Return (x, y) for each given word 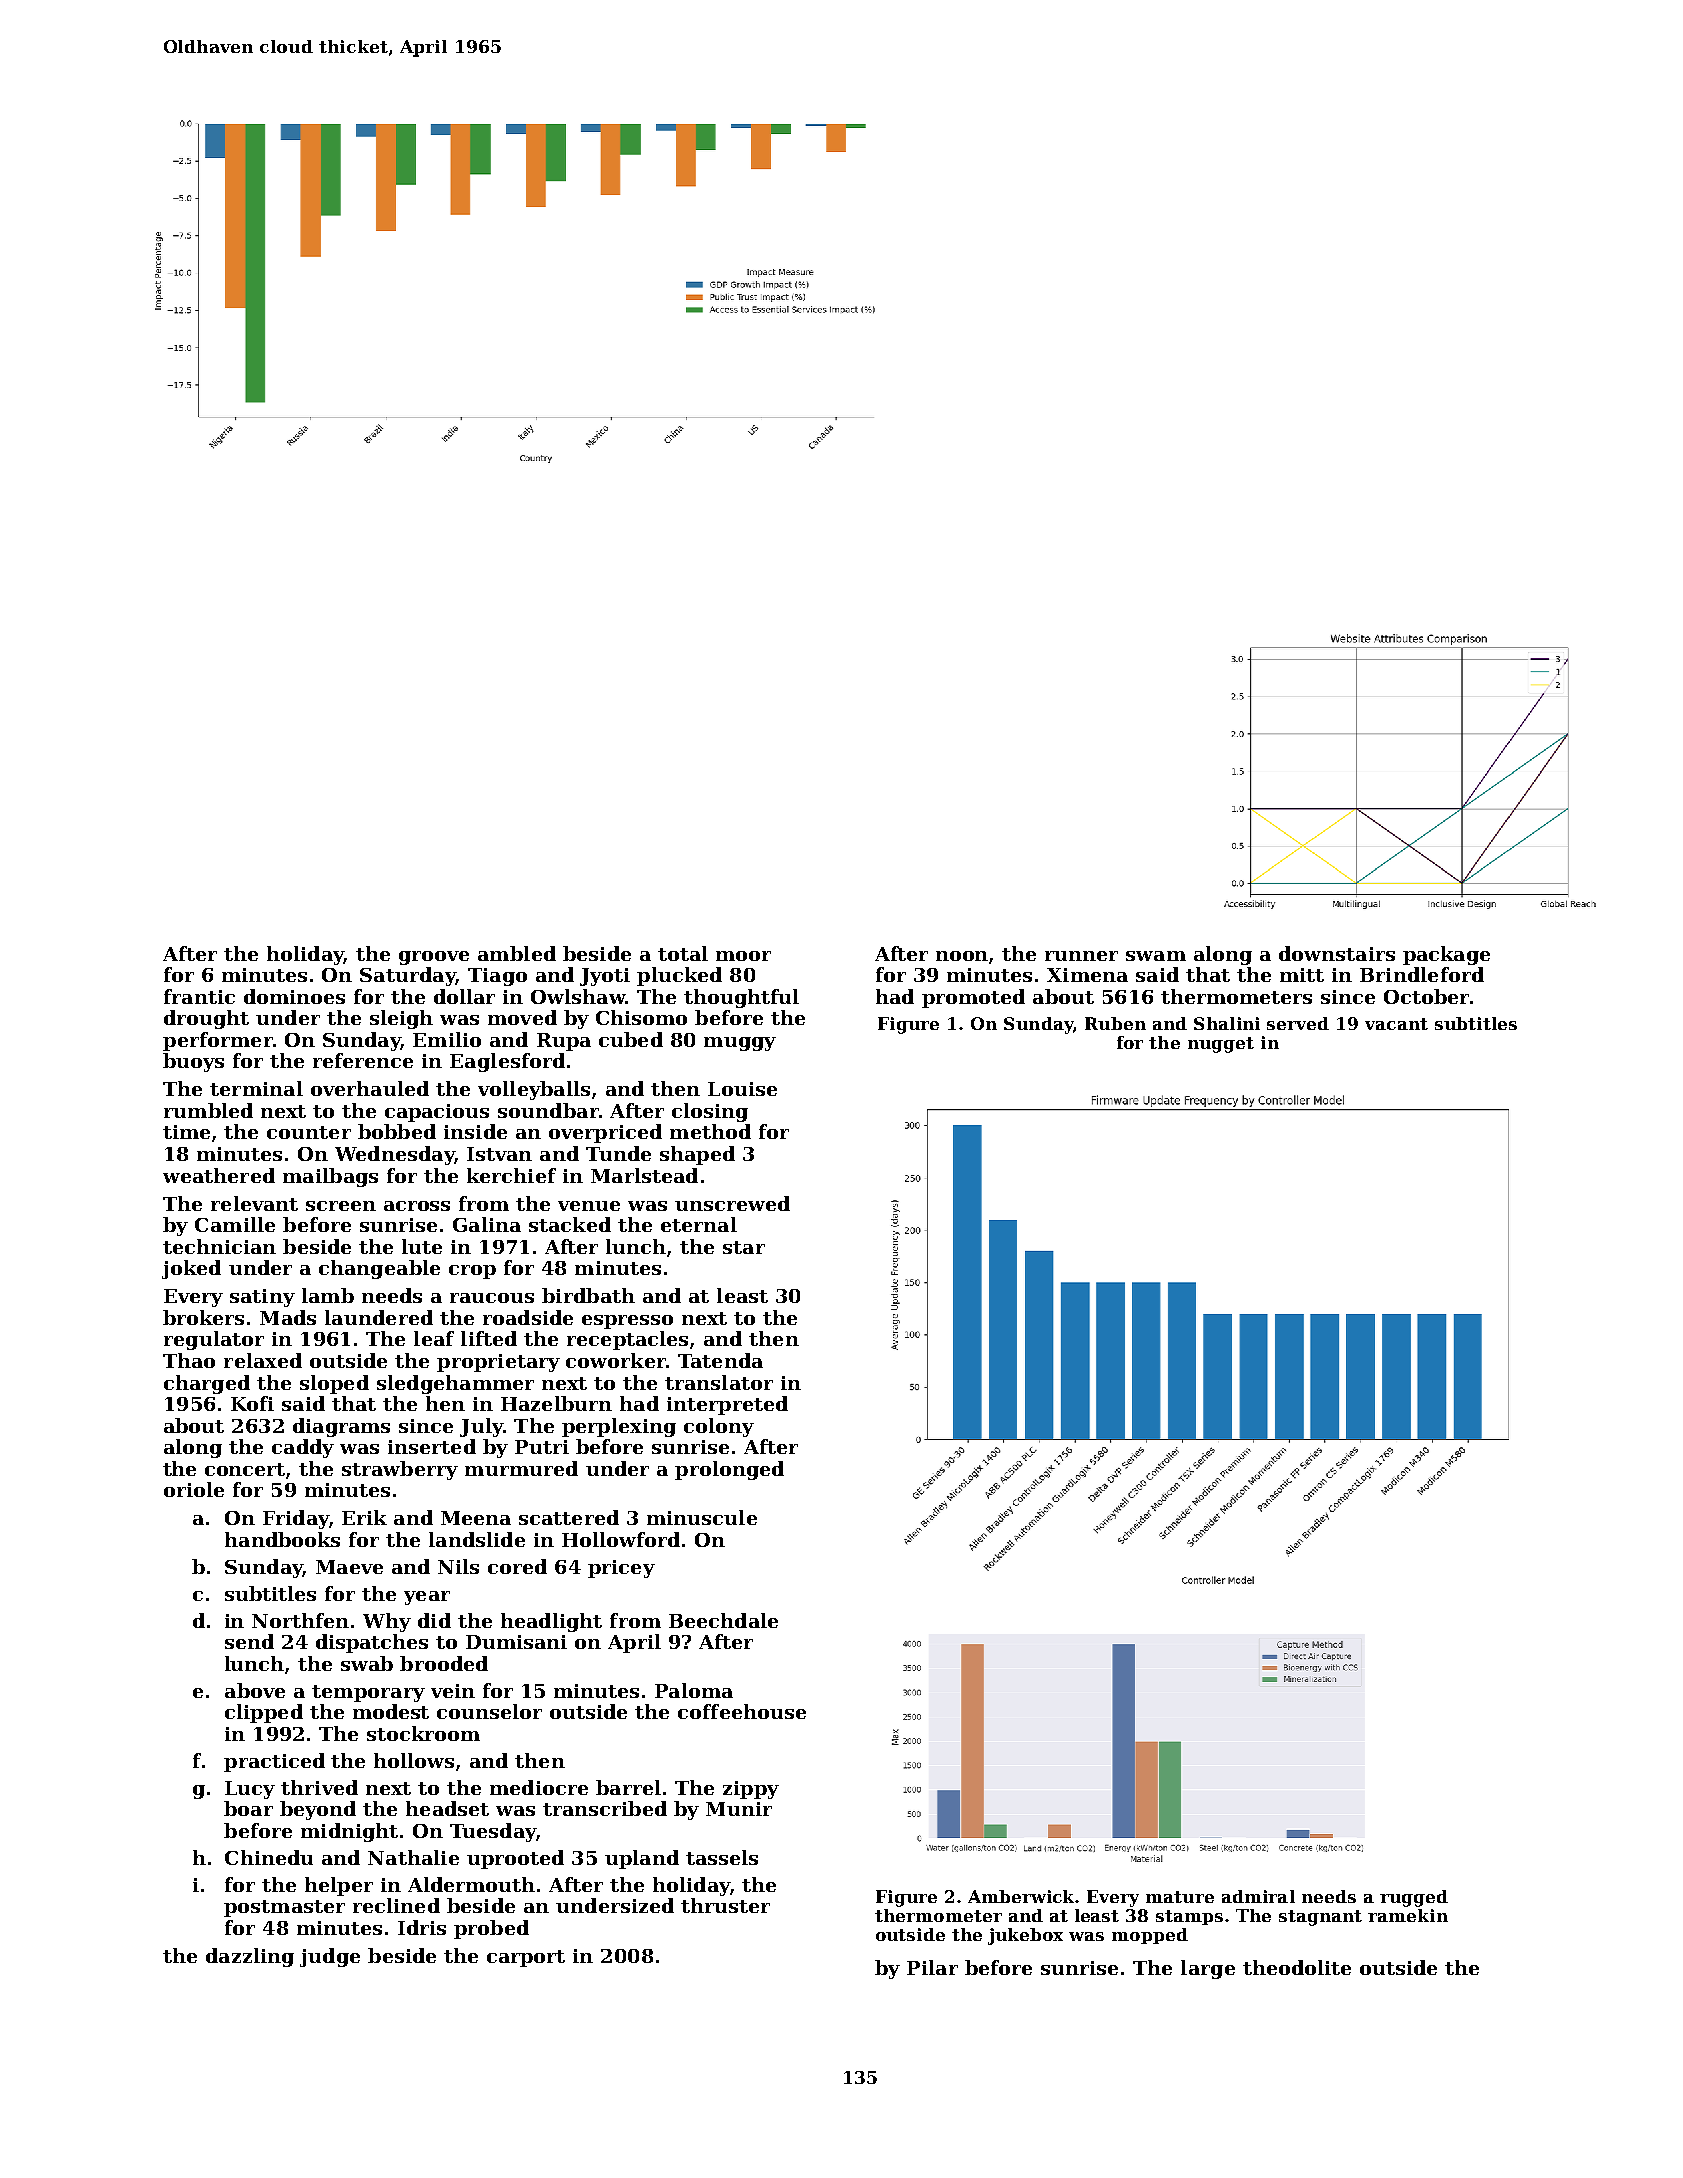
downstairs (1337, 953)
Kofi (252, 1403)
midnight (349, 1832)
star (744, 1247)
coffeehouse (742, 1711)
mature (1180, 1897)
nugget (1221, 1045)
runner (1081, 956)
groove (434, 958)
